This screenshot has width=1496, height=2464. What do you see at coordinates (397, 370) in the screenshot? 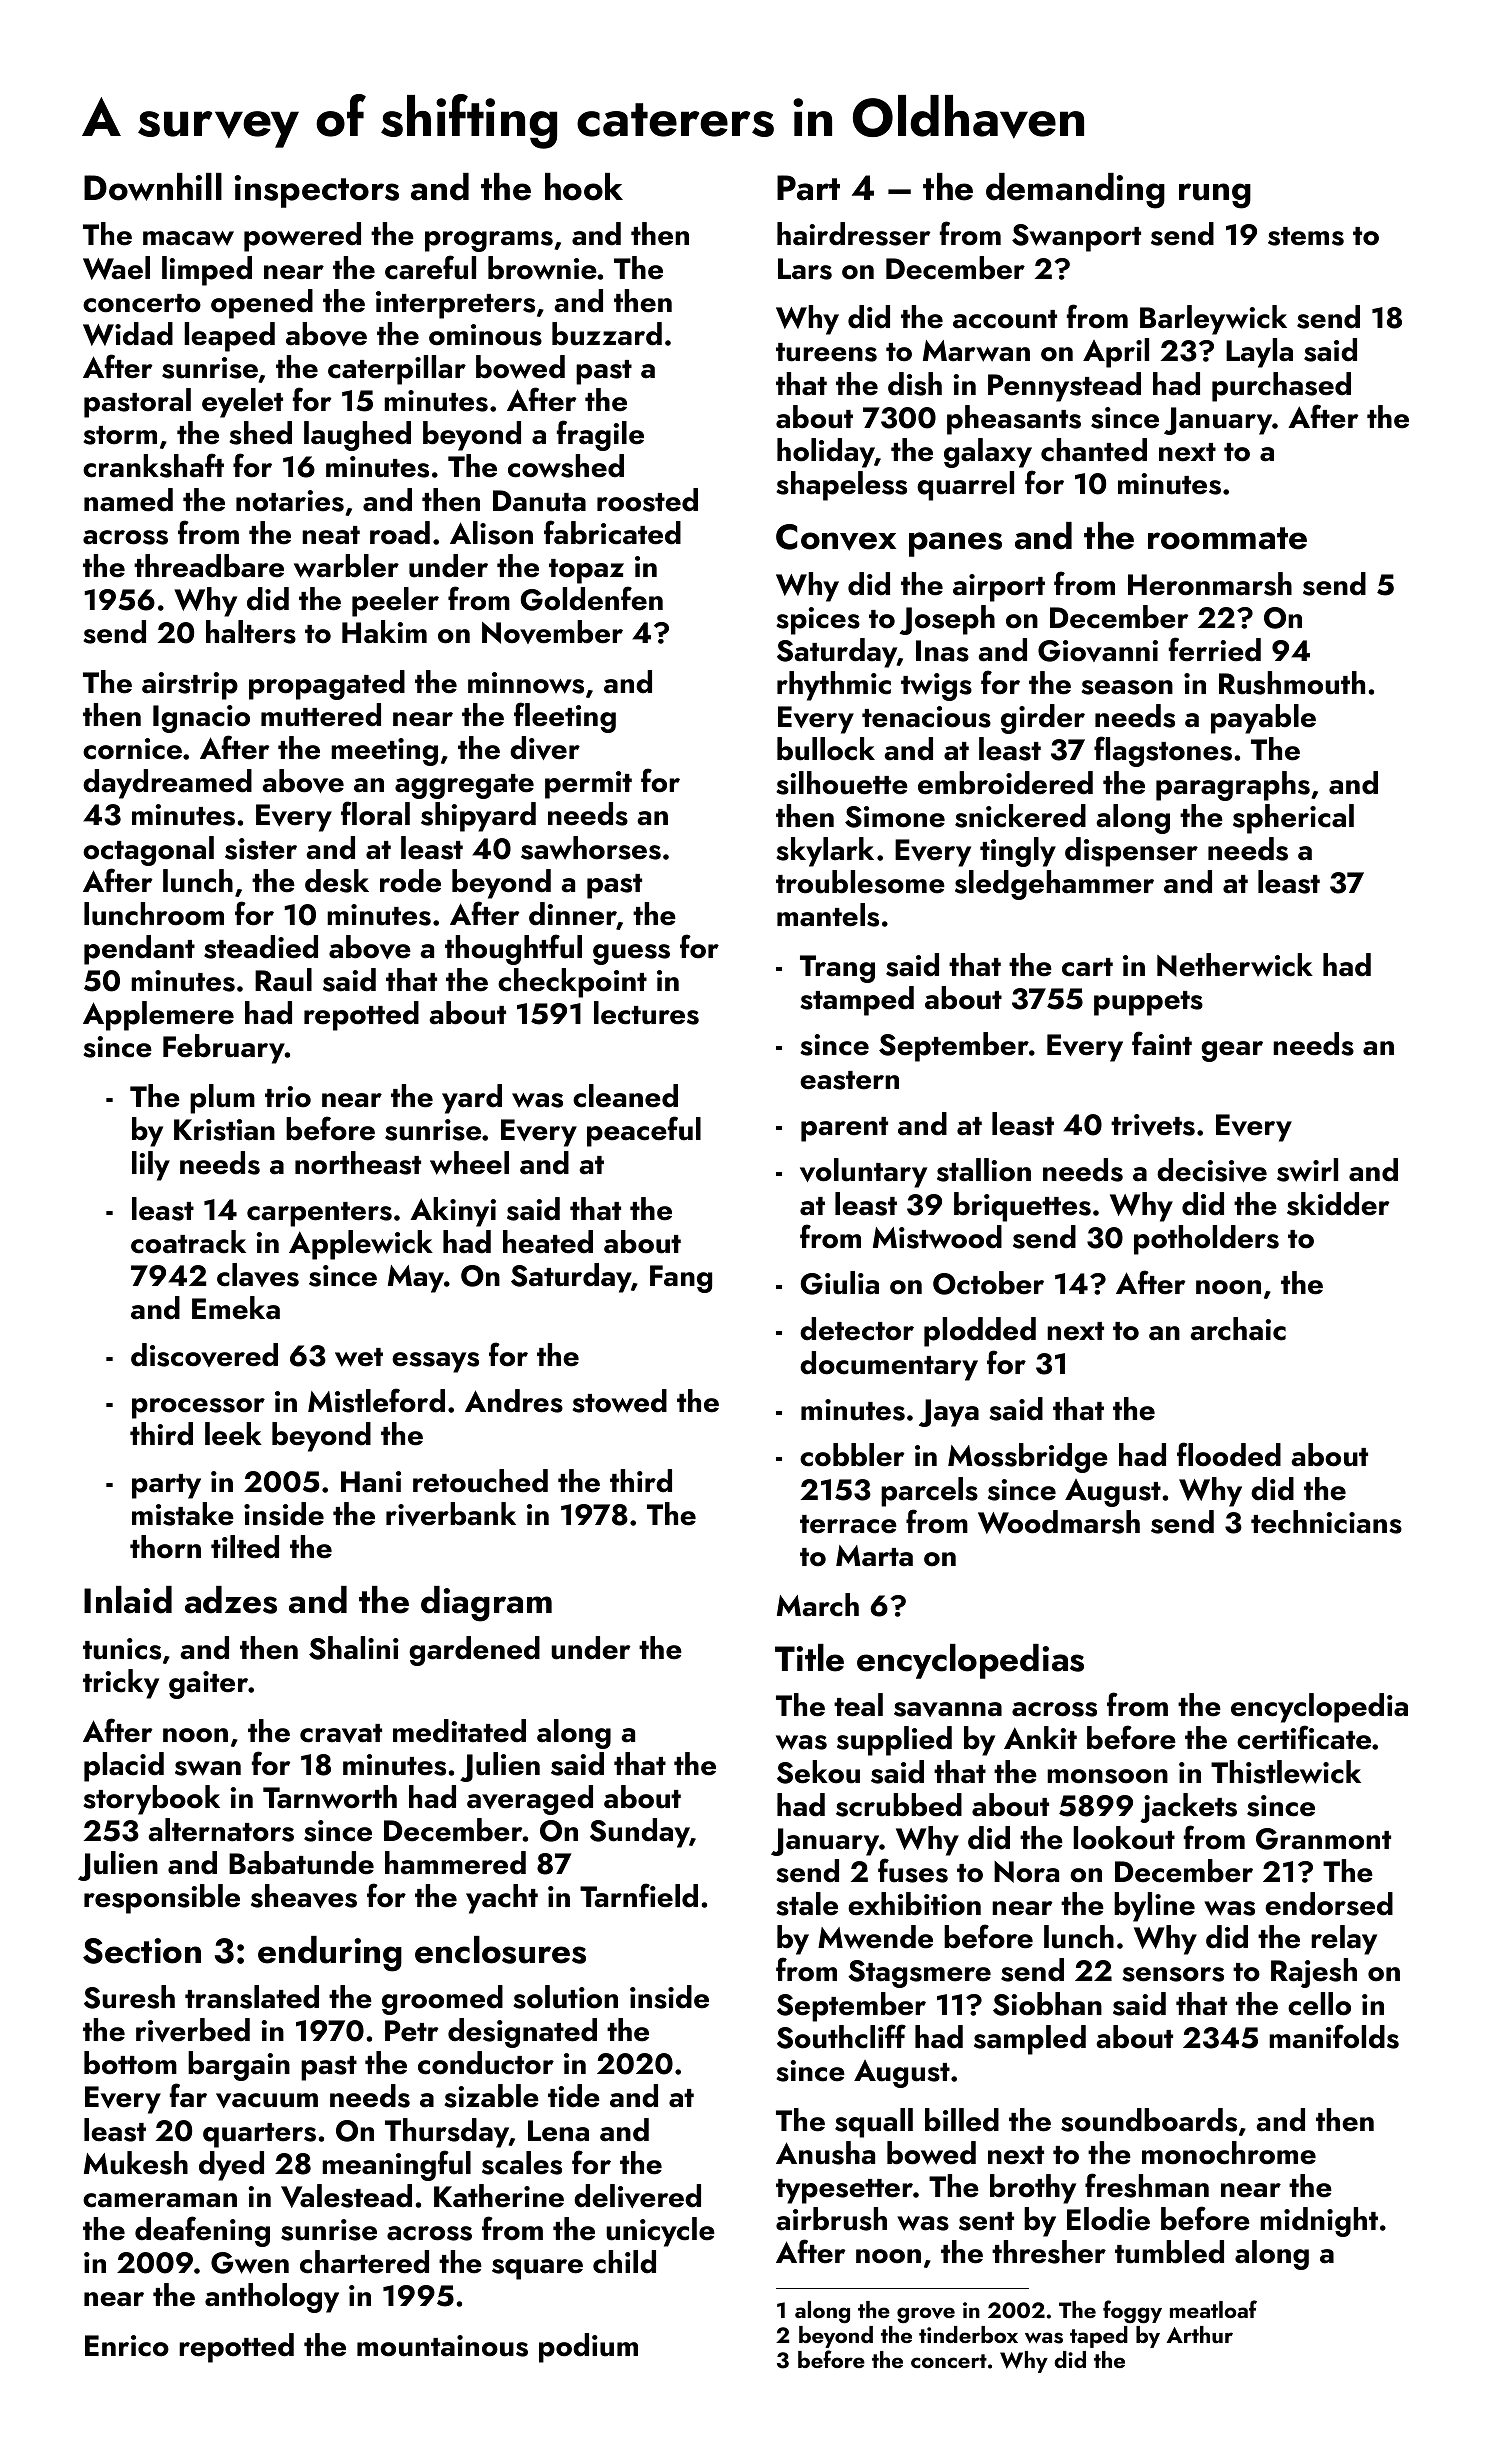
I see `caterpillar` at bounding box center [397, 370].
